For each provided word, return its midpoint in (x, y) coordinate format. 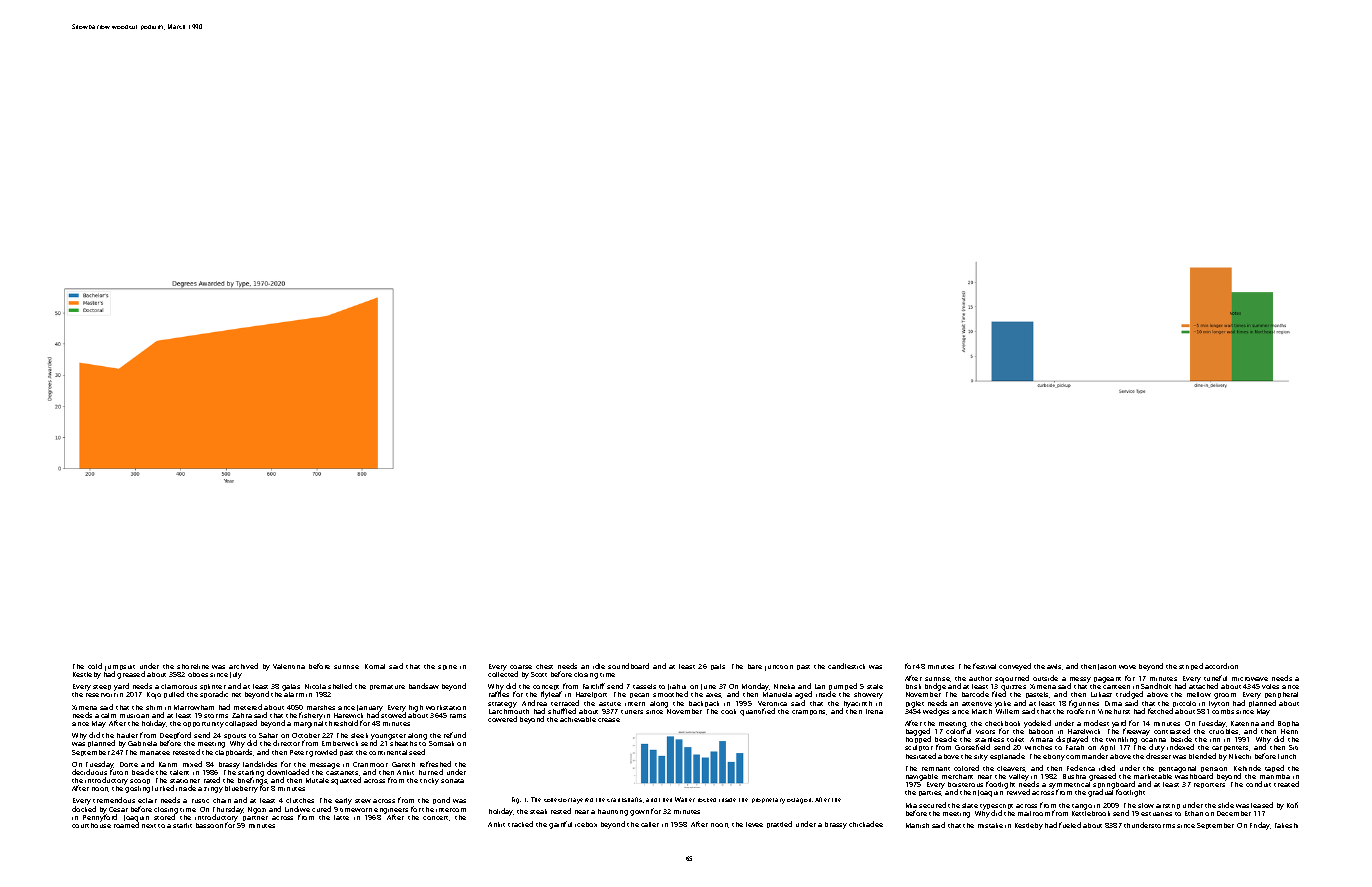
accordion (1221, 666)
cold (95, 666)
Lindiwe (297, 809)
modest (1096, 723)
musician (134, 716)
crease (609, 720)
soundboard (628, 666)
